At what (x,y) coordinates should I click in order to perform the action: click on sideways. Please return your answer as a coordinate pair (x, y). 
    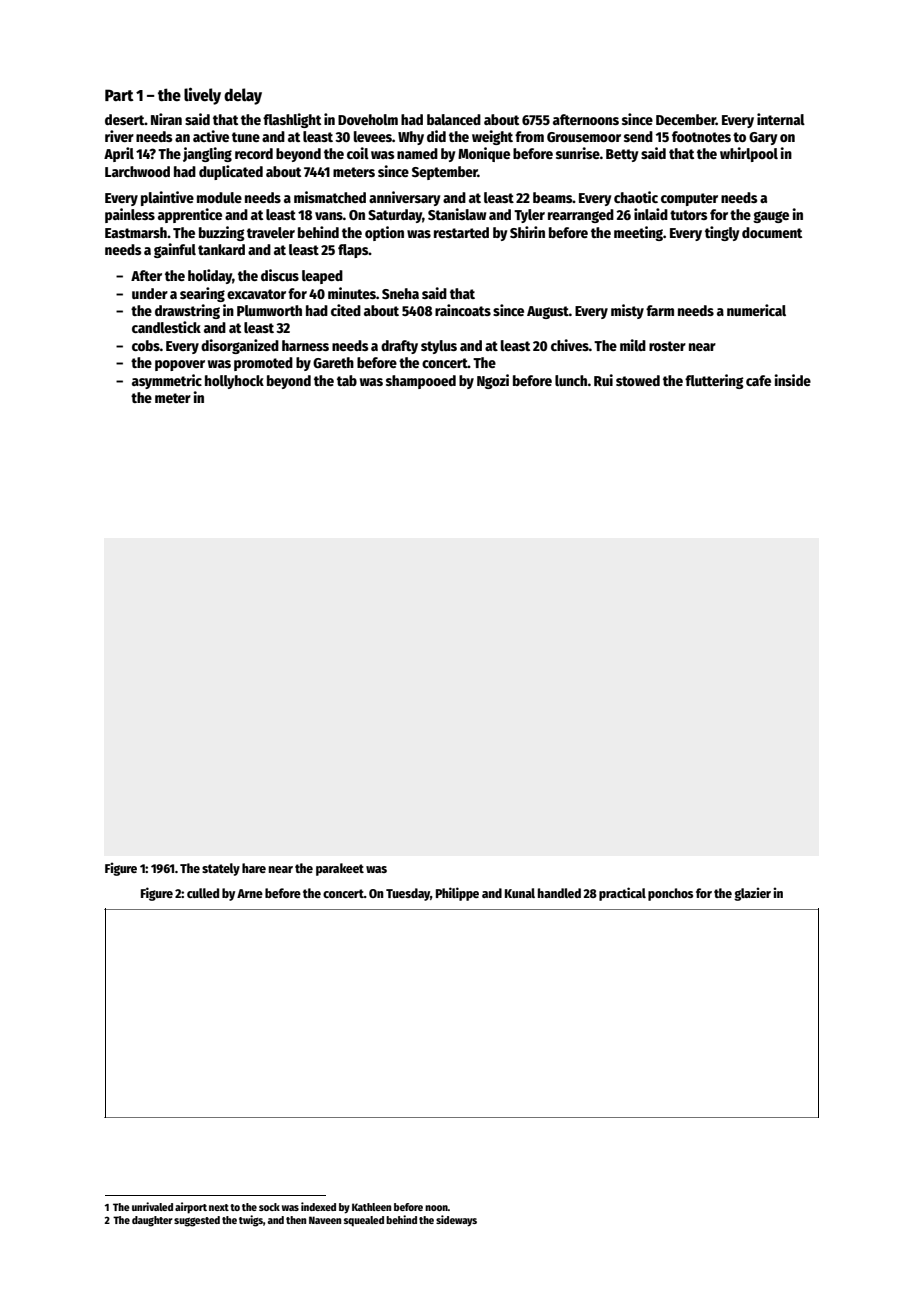
    Looking at the image, I should click on (456, 1221).
